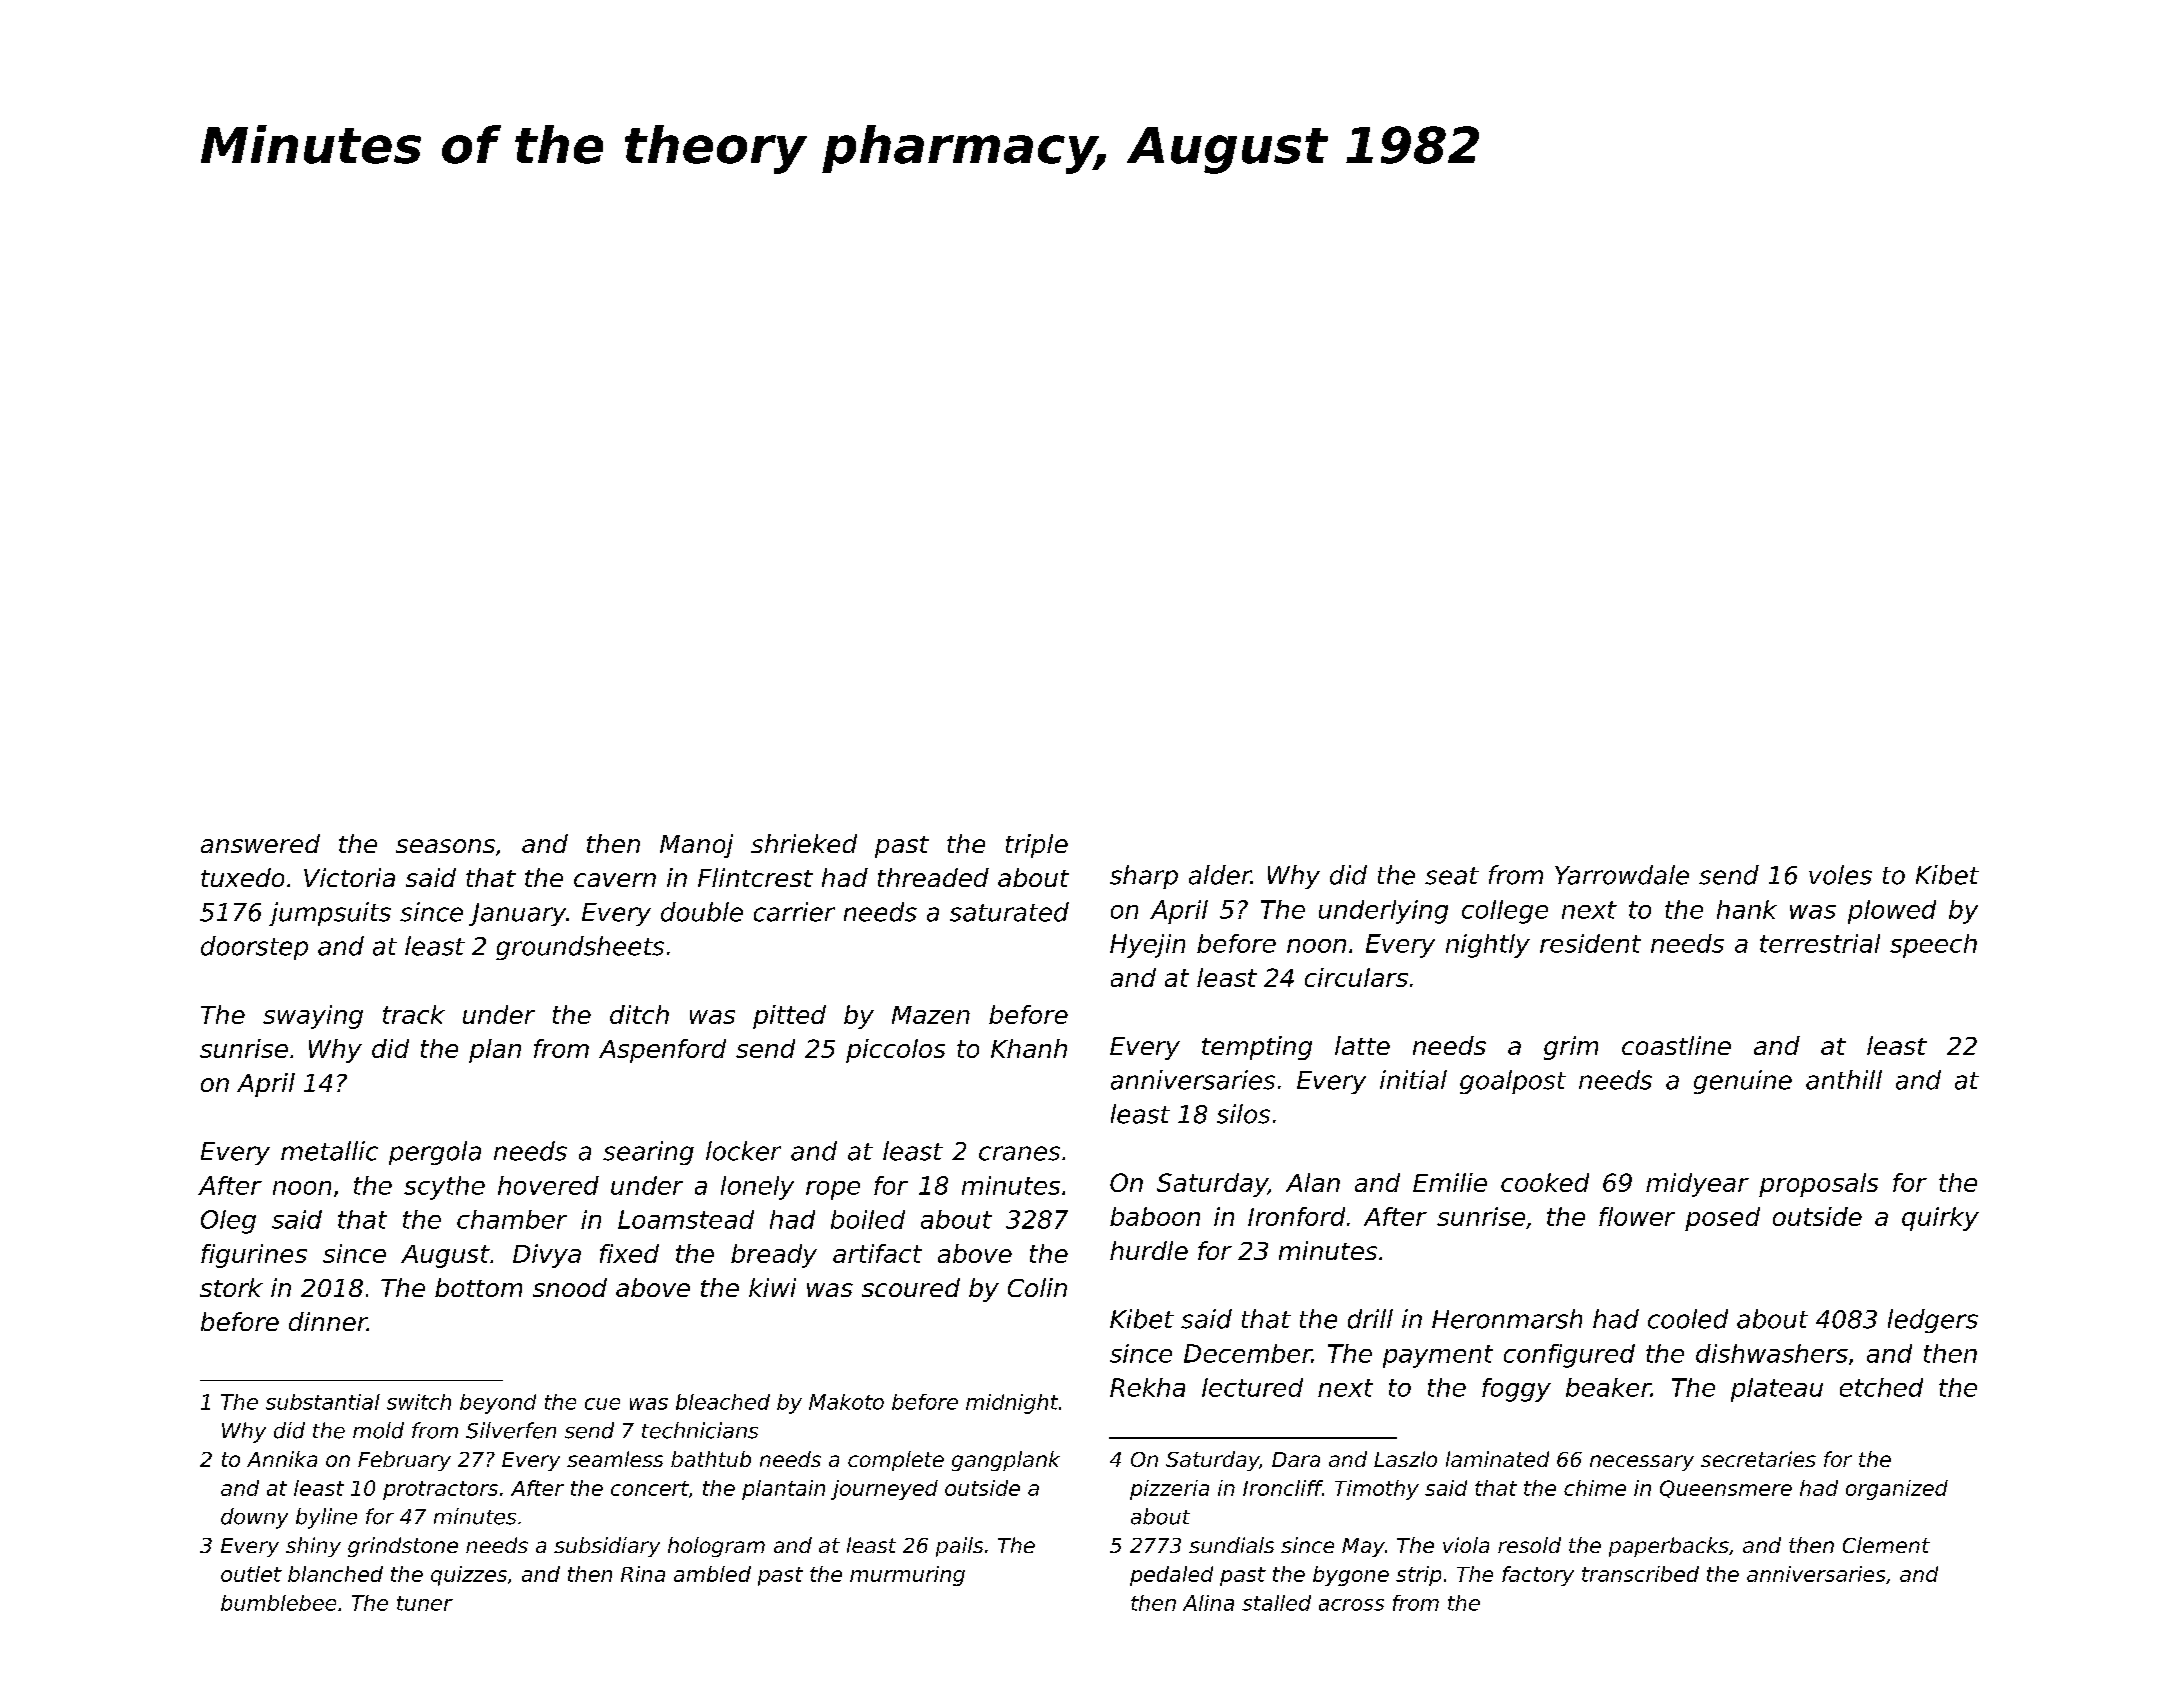 Image resolution: width=2178 pixels, height=1683 pixels. What do you see at coordinates (329, 1151) in the page?
I see `metallic` at bounding box center [329, 1151].
